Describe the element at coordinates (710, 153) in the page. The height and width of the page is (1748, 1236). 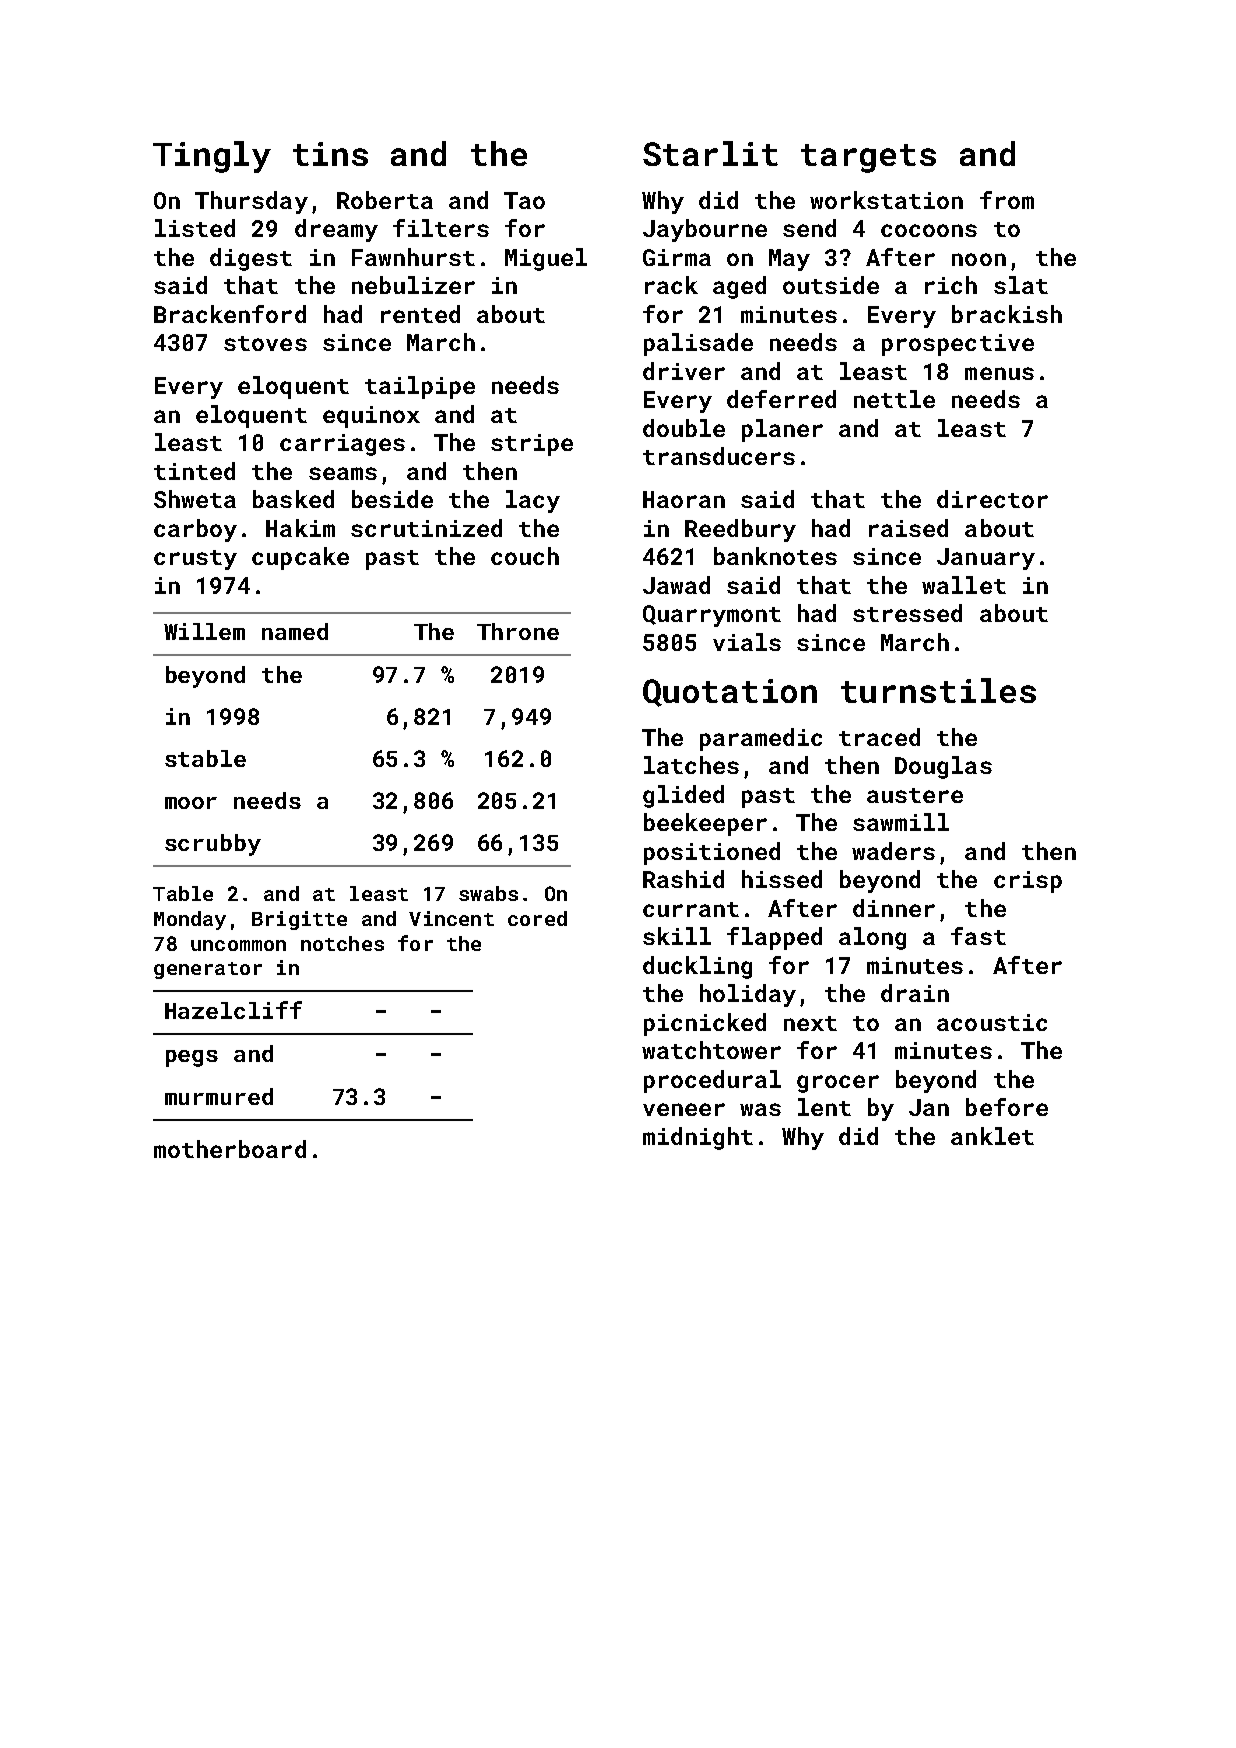
I see `Starlit` at that location.
